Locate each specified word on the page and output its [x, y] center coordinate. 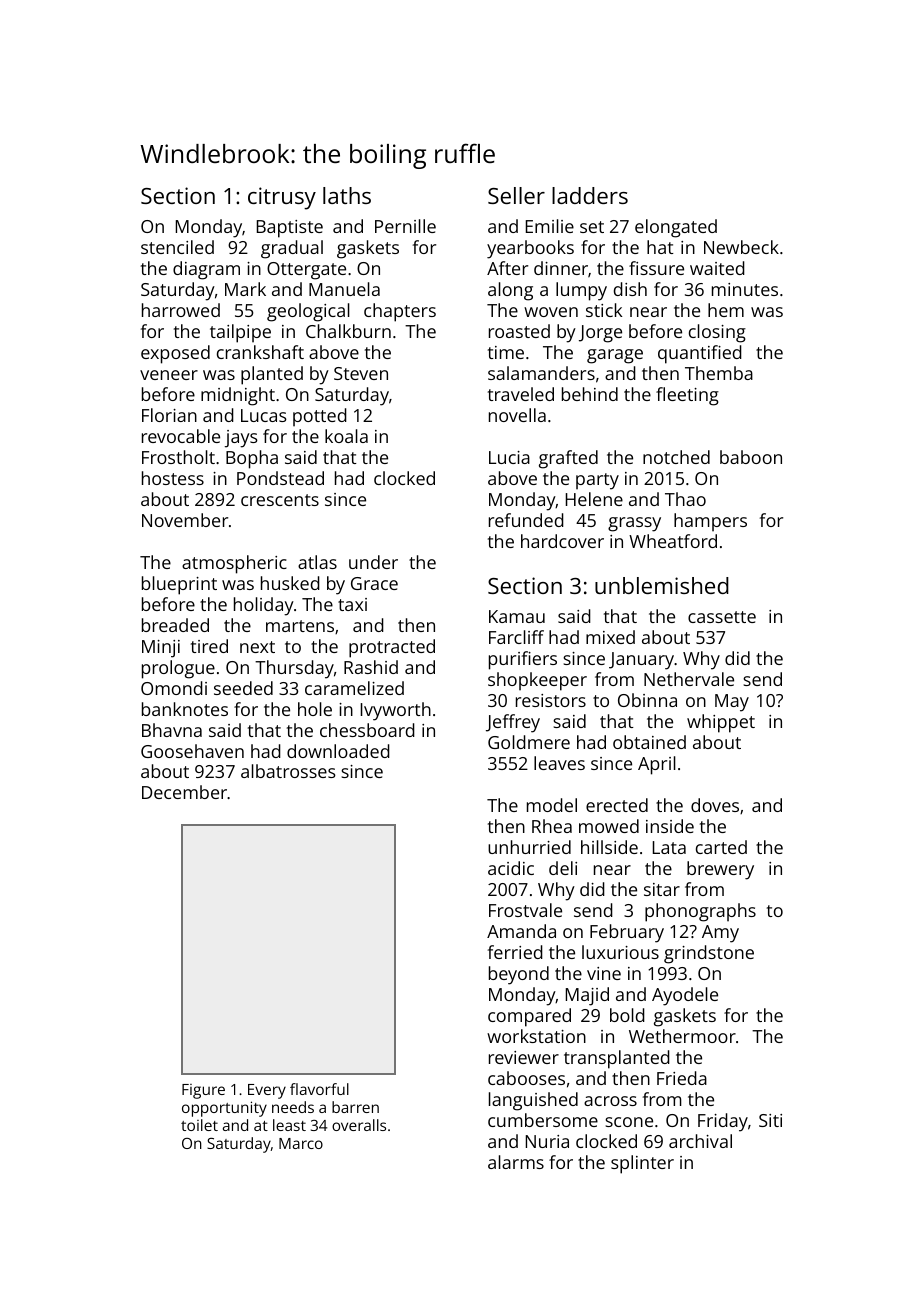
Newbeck [741, 247]
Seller [516, 195]
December [184, 792]
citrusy [282, 198]
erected [617, 805]
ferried [515, 952]
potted [320, 417]
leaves [559, 763]
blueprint [179, 585]
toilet [199, 1125]
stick [604, 310]
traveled [521, 394]
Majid [587, 996]
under [373, 562]
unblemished [662, 585]
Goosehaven [192, 751]
